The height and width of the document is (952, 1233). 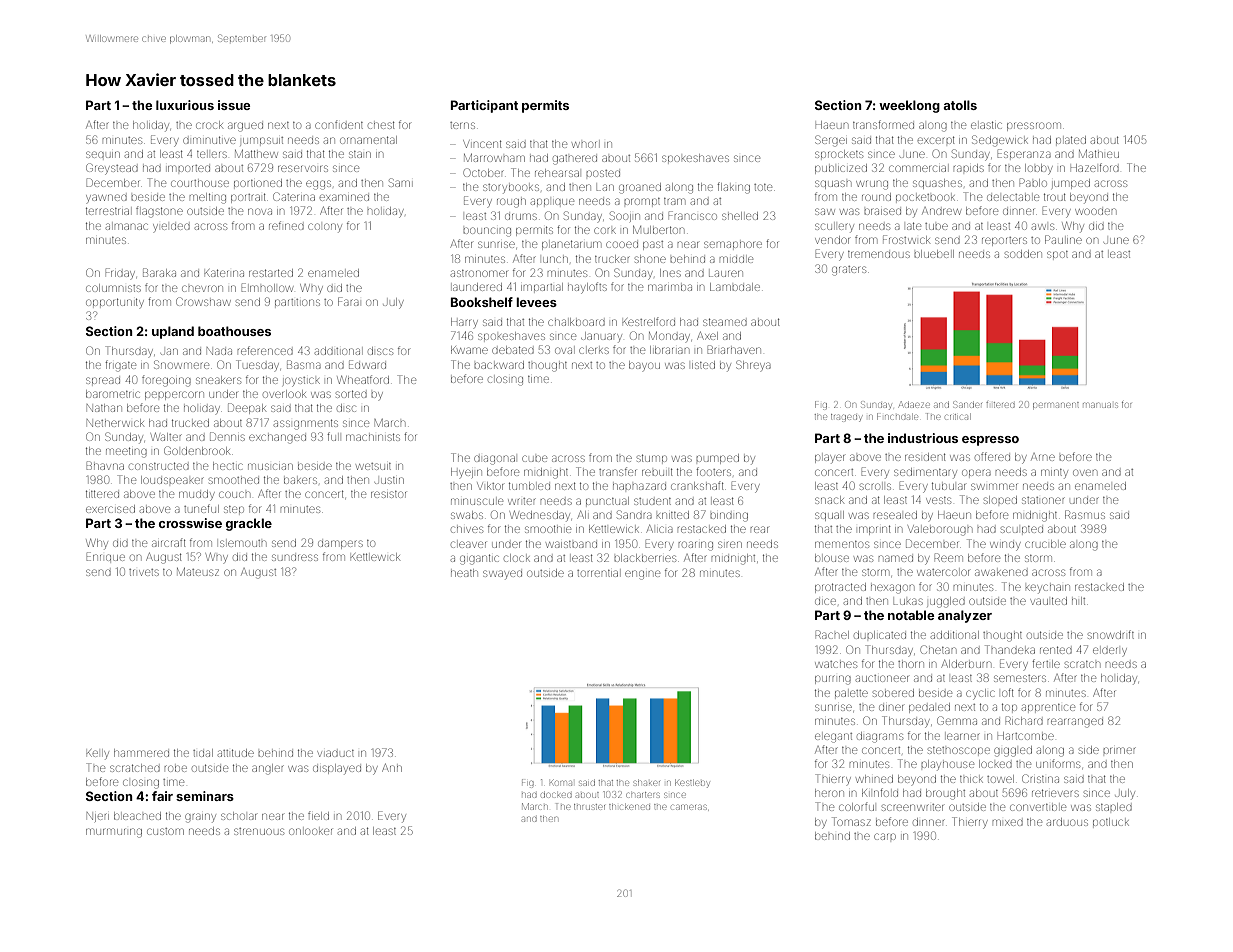 What do you see at coordinates (1095, 211) in the document?
I see `wooden` at bounding box center [1095, 211].
